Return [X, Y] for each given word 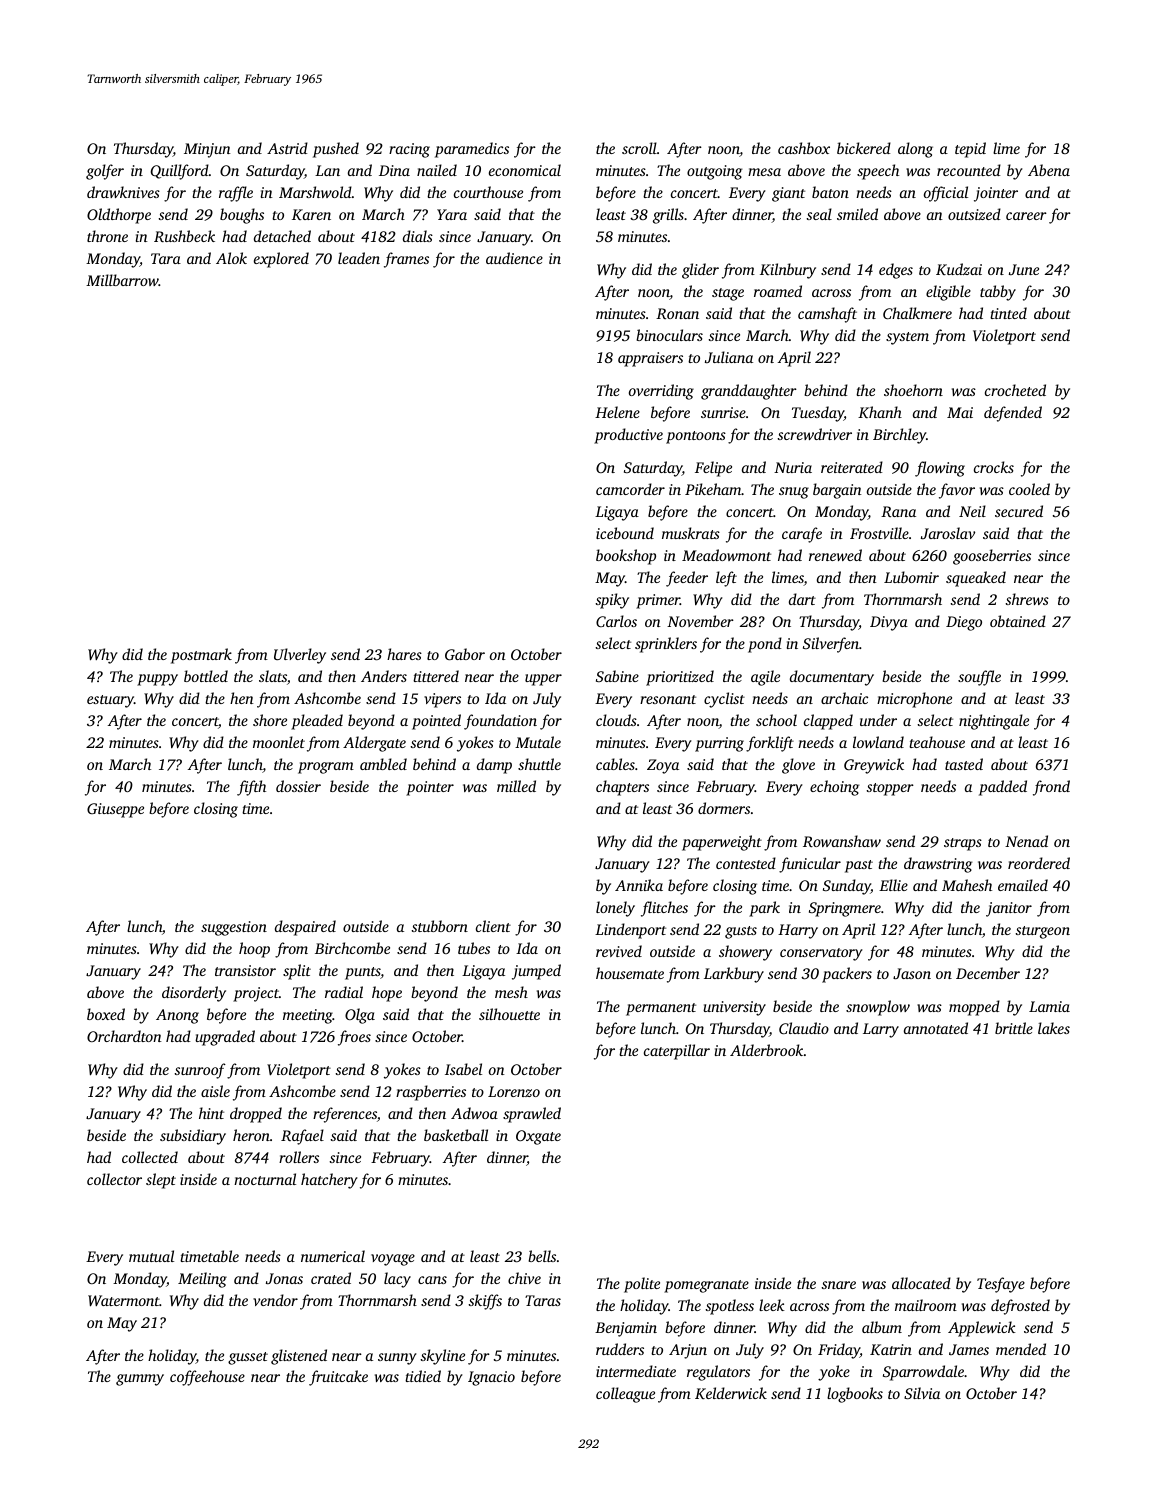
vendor [275, 1300]
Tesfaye [1001, 1285]
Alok [231, 258]
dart [802, 599]
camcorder [630, 489]
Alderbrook [766, 1050]
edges [896, 271]
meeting [308, 1016]
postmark [201, 656]
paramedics [472, 150]
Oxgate [538, 1137]
